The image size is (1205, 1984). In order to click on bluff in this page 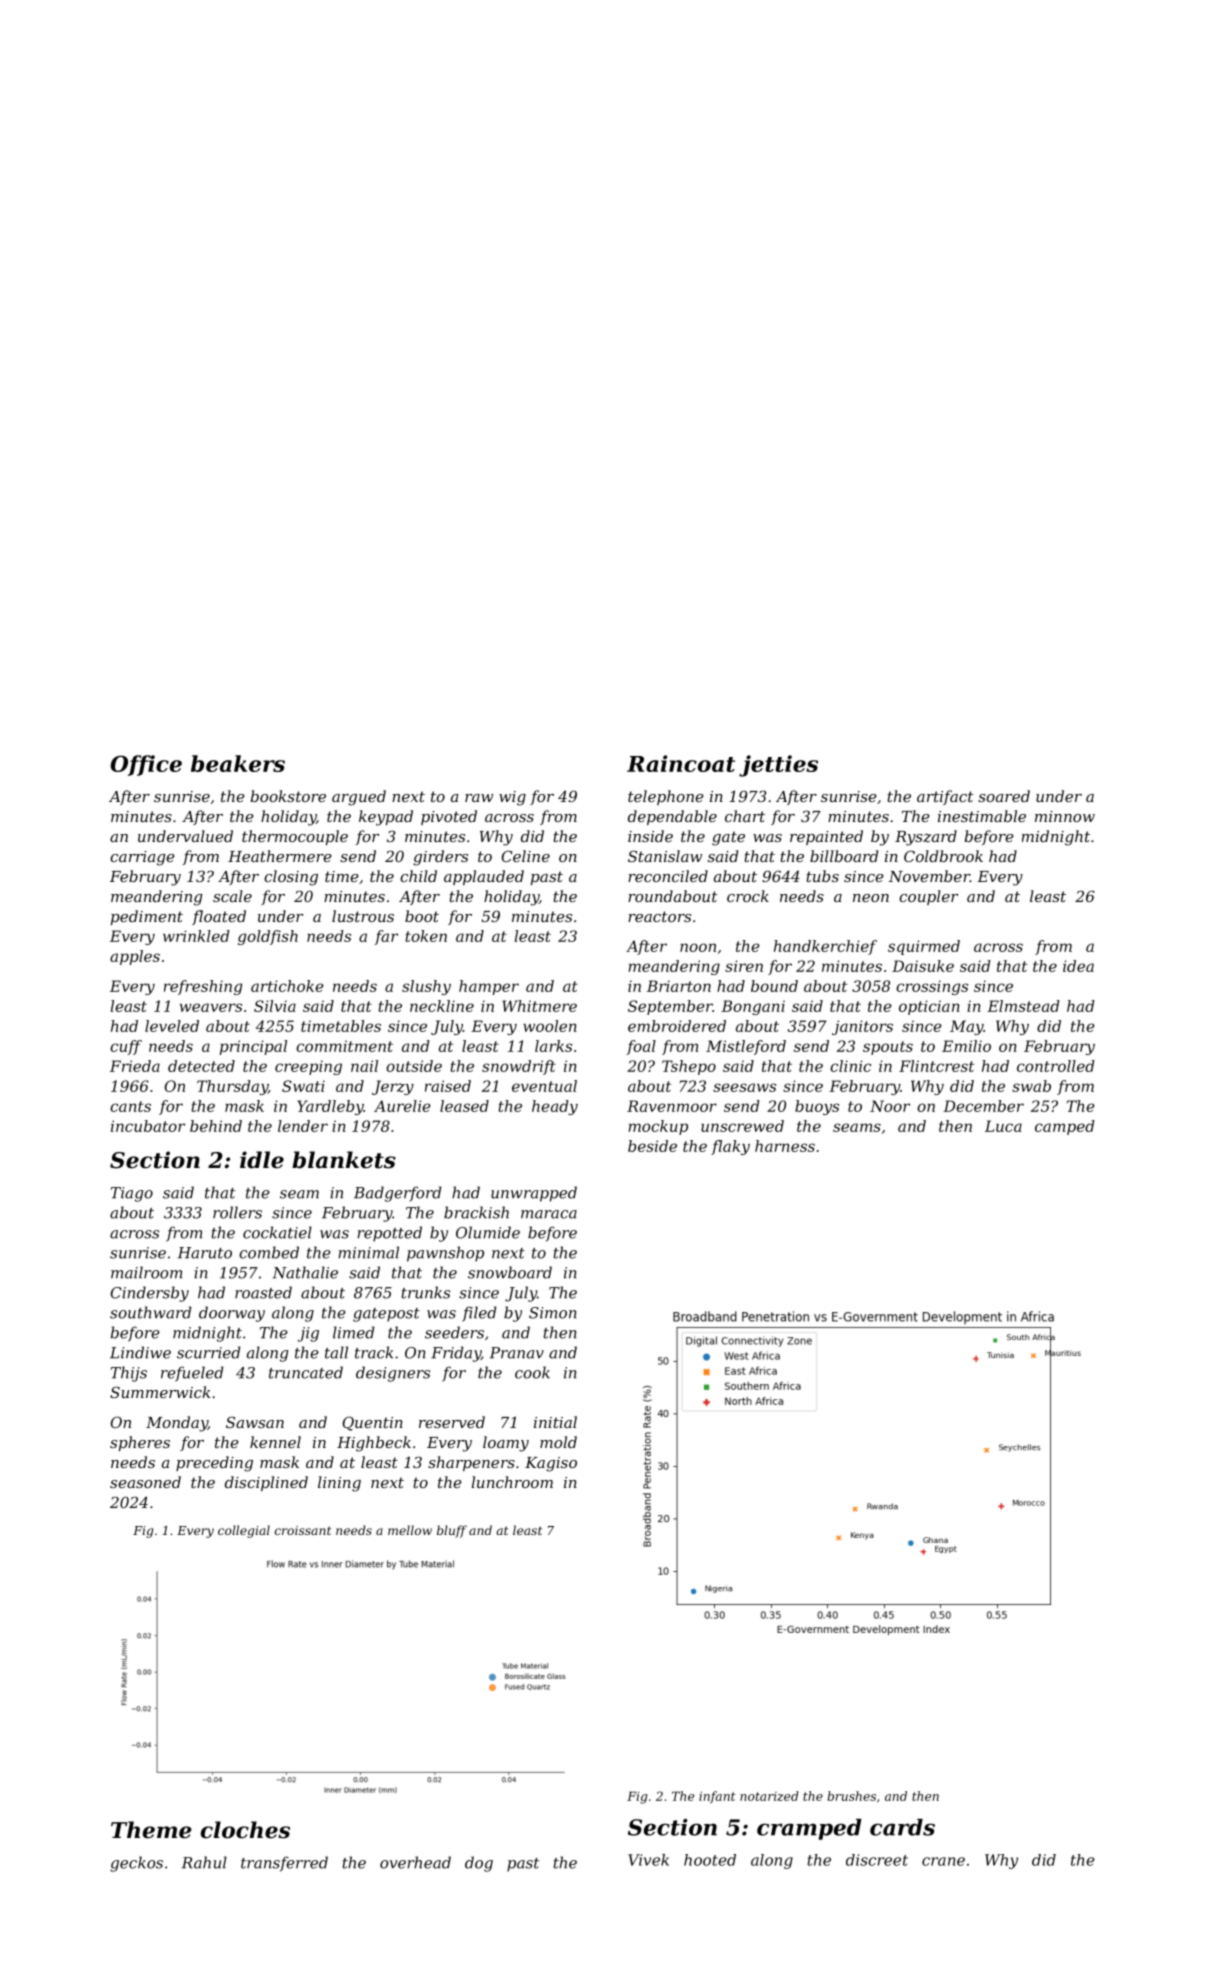, I will do `click(452, 1531)`.
